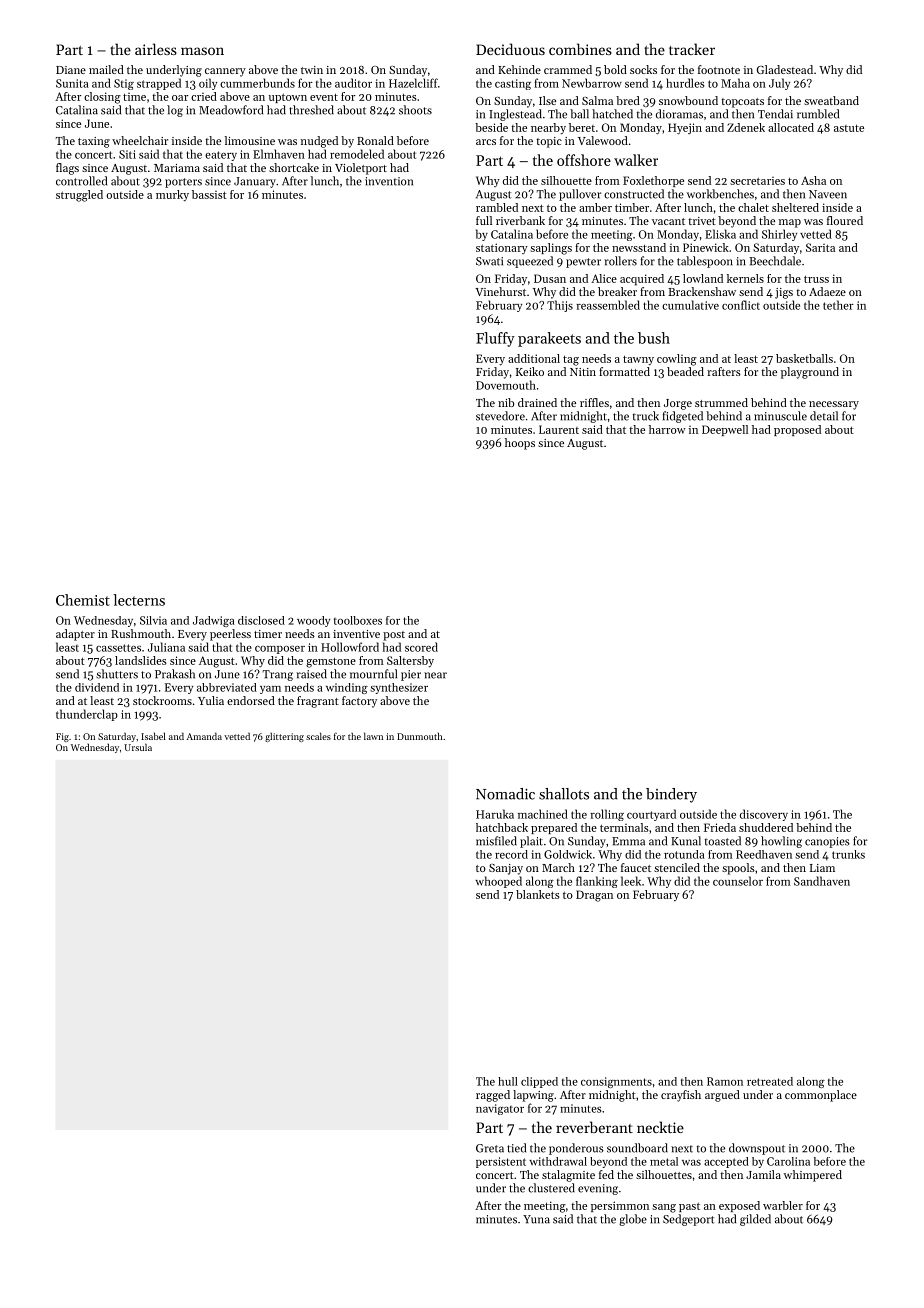 This document has width=924, height=1308. Describe the element at coordinates (725, 430) in the document. I see `Deepwell` at that location.
